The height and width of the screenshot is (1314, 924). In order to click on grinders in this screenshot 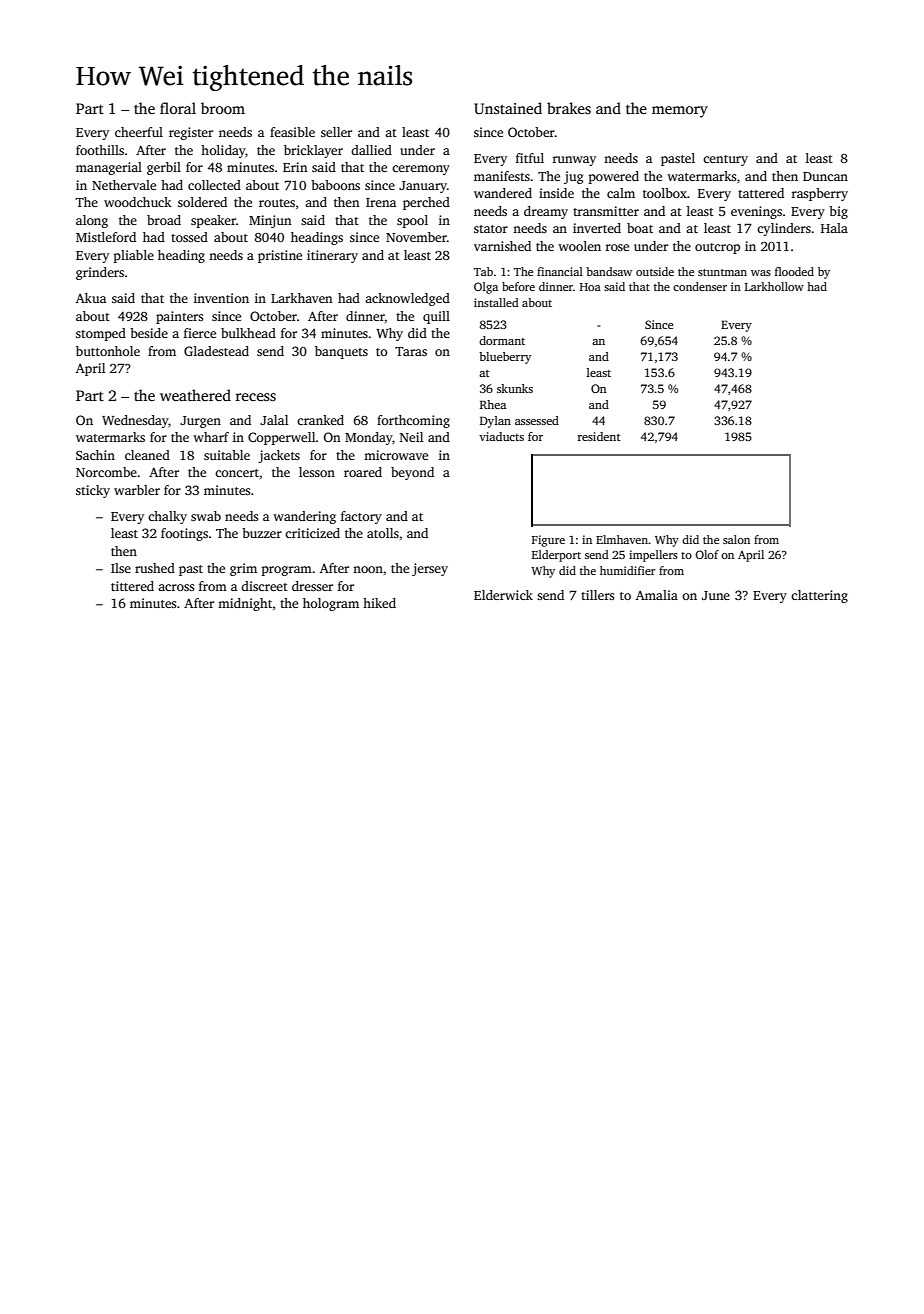, I will do `click(100, 273)`.
